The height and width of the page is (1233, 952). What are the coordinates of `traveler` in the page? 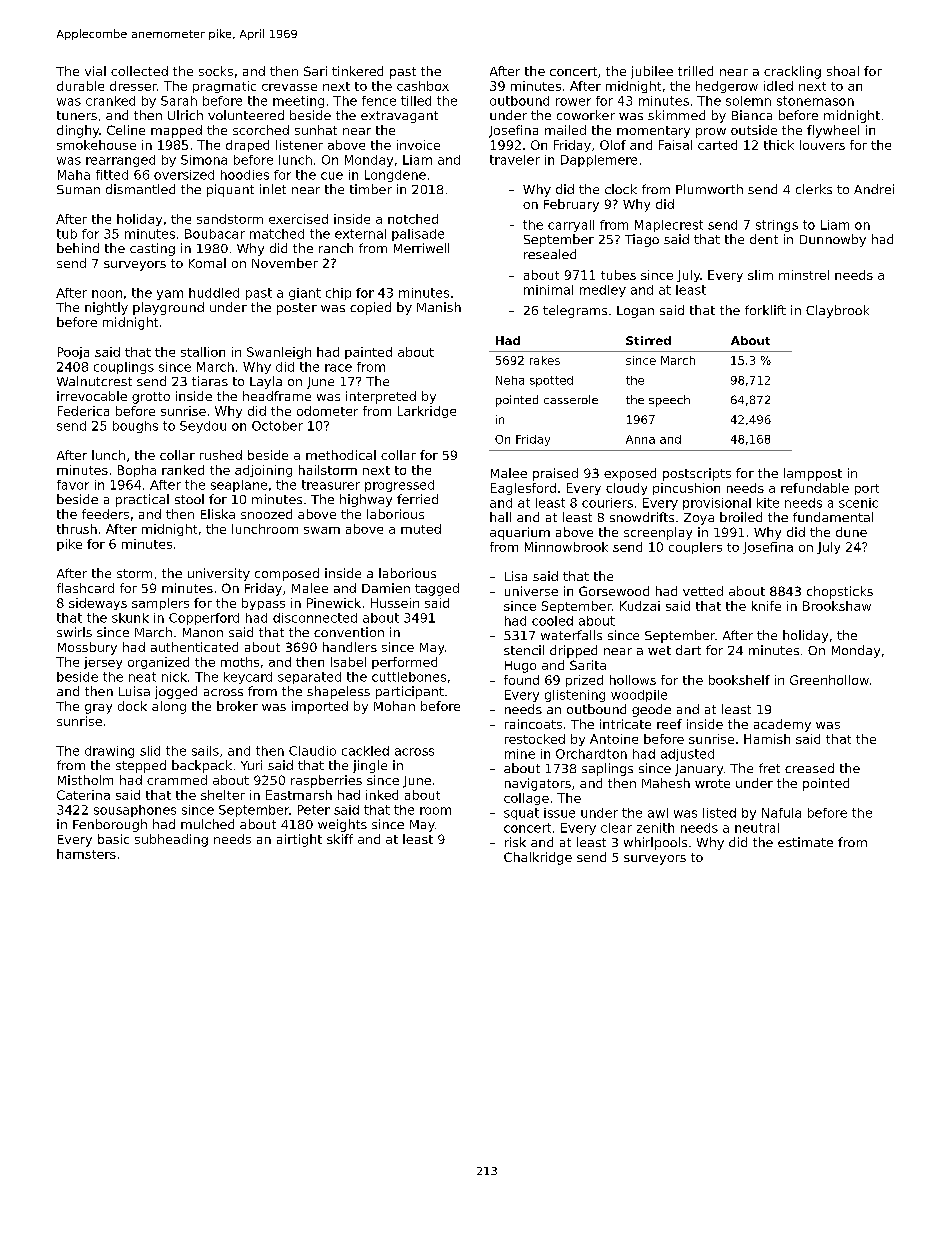 It's located at (515, 160).
